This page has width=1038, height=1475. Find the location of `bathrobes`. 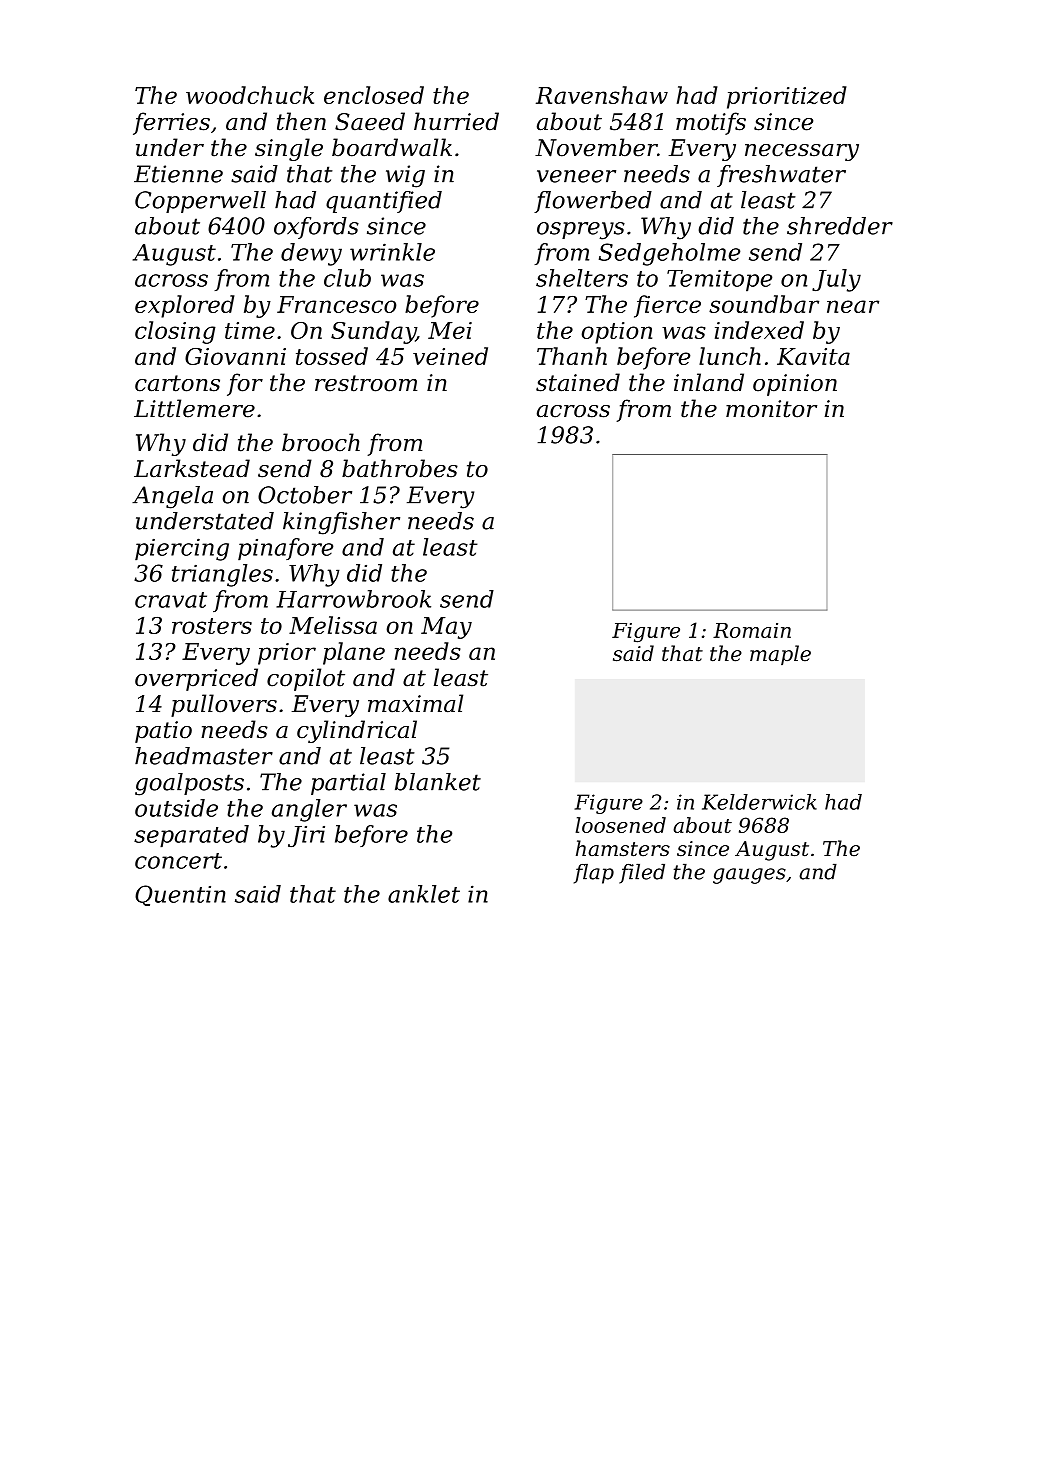

bathrobes is located at coordinates (400, 468).
